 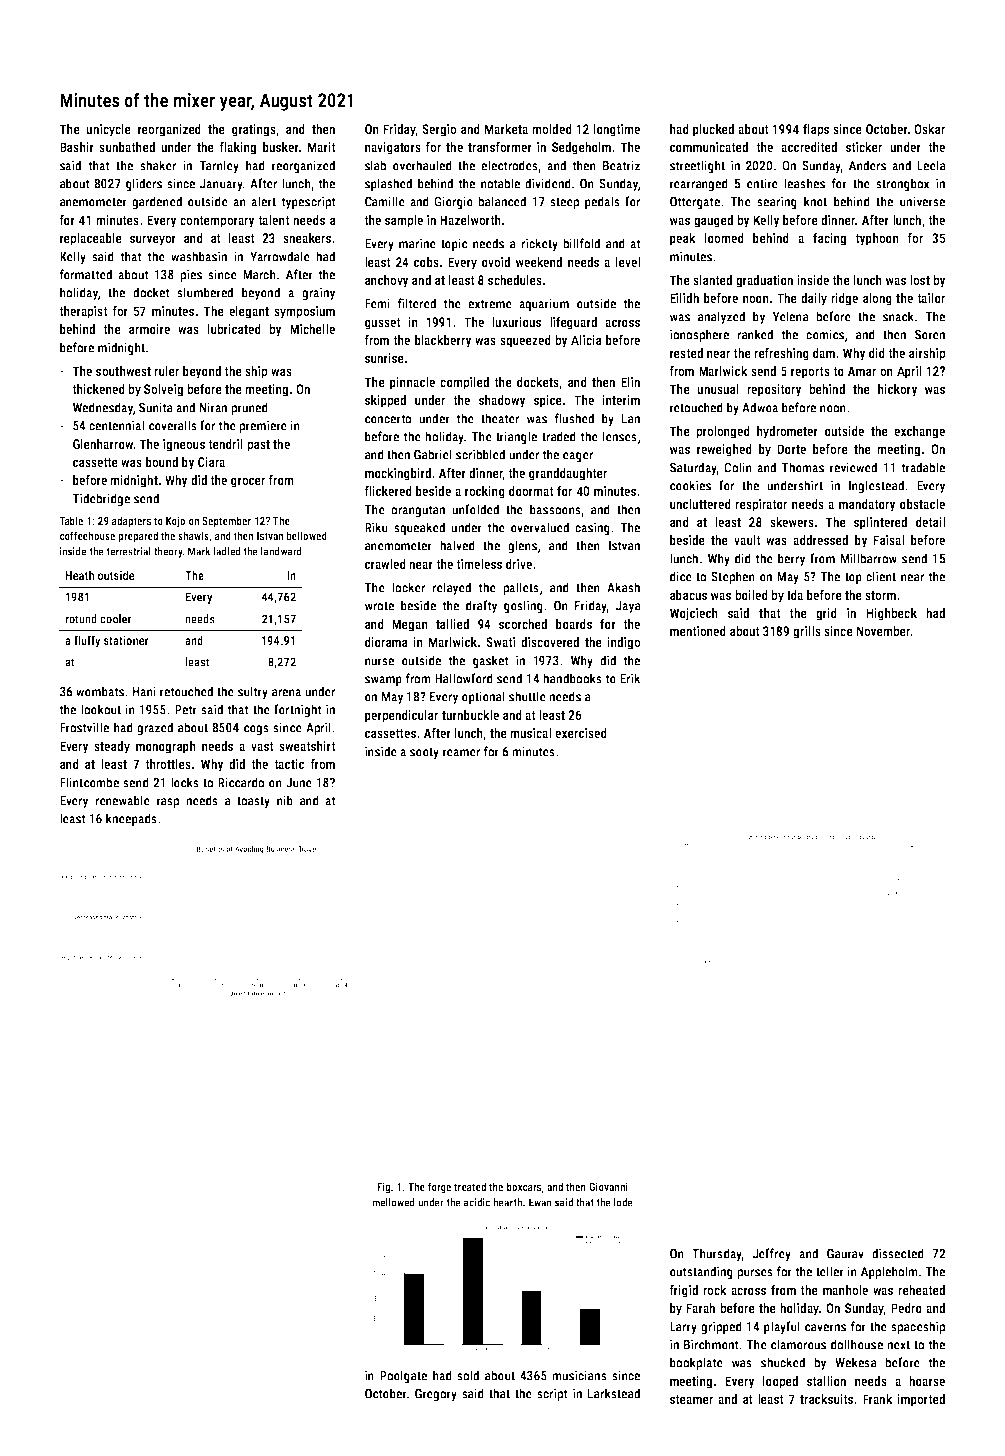 What do you see at coordinates (385, 564) in the image?
I see `crawled` at bounding box center [385, 564].
